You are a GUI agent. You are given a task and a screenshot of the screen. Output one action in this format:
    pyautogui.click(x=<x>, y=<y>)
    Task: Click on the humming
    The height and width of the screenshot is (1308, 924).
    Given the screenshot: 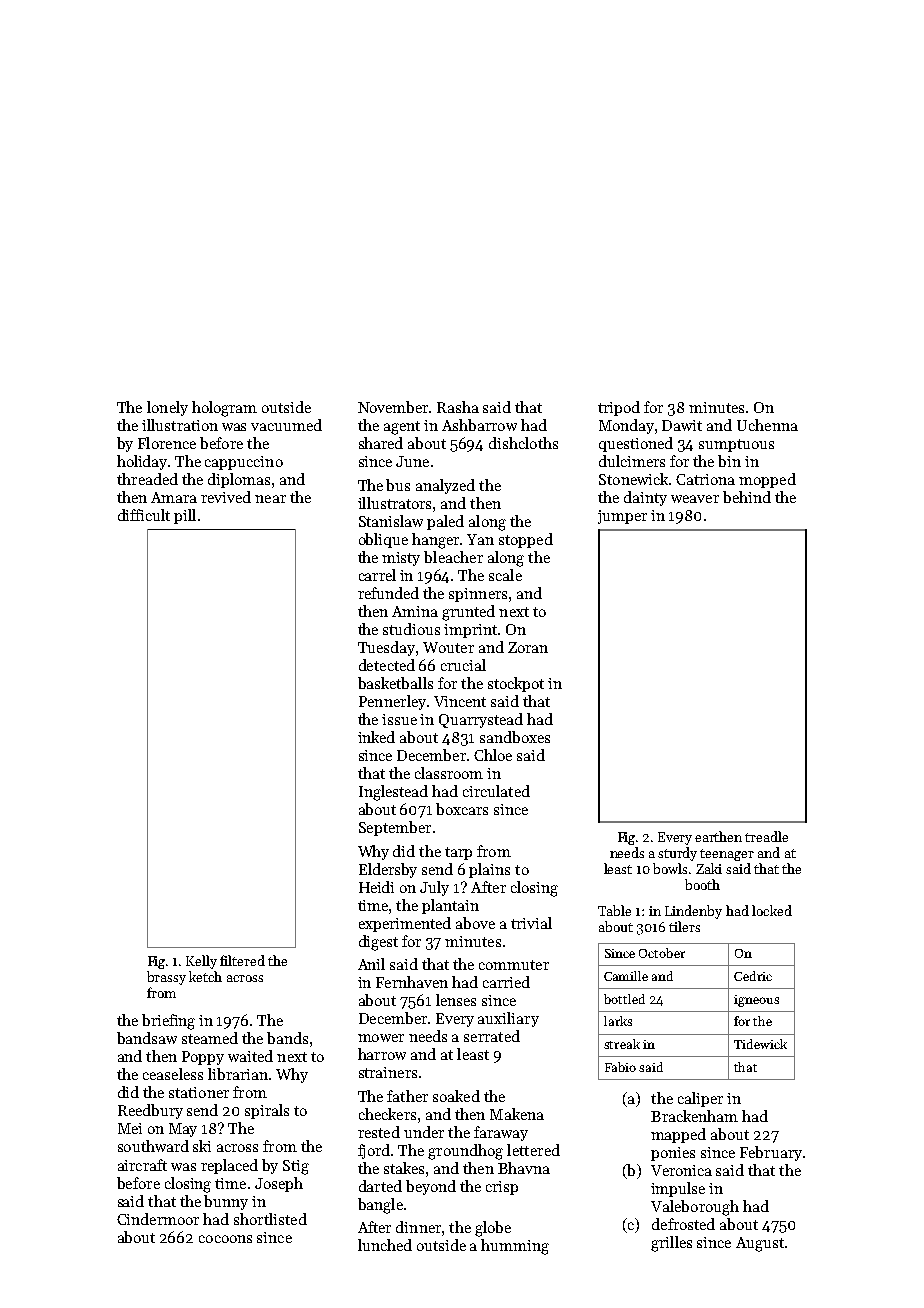 What is the action you would take?
    pyautogui.click(x=515, y=1247)
